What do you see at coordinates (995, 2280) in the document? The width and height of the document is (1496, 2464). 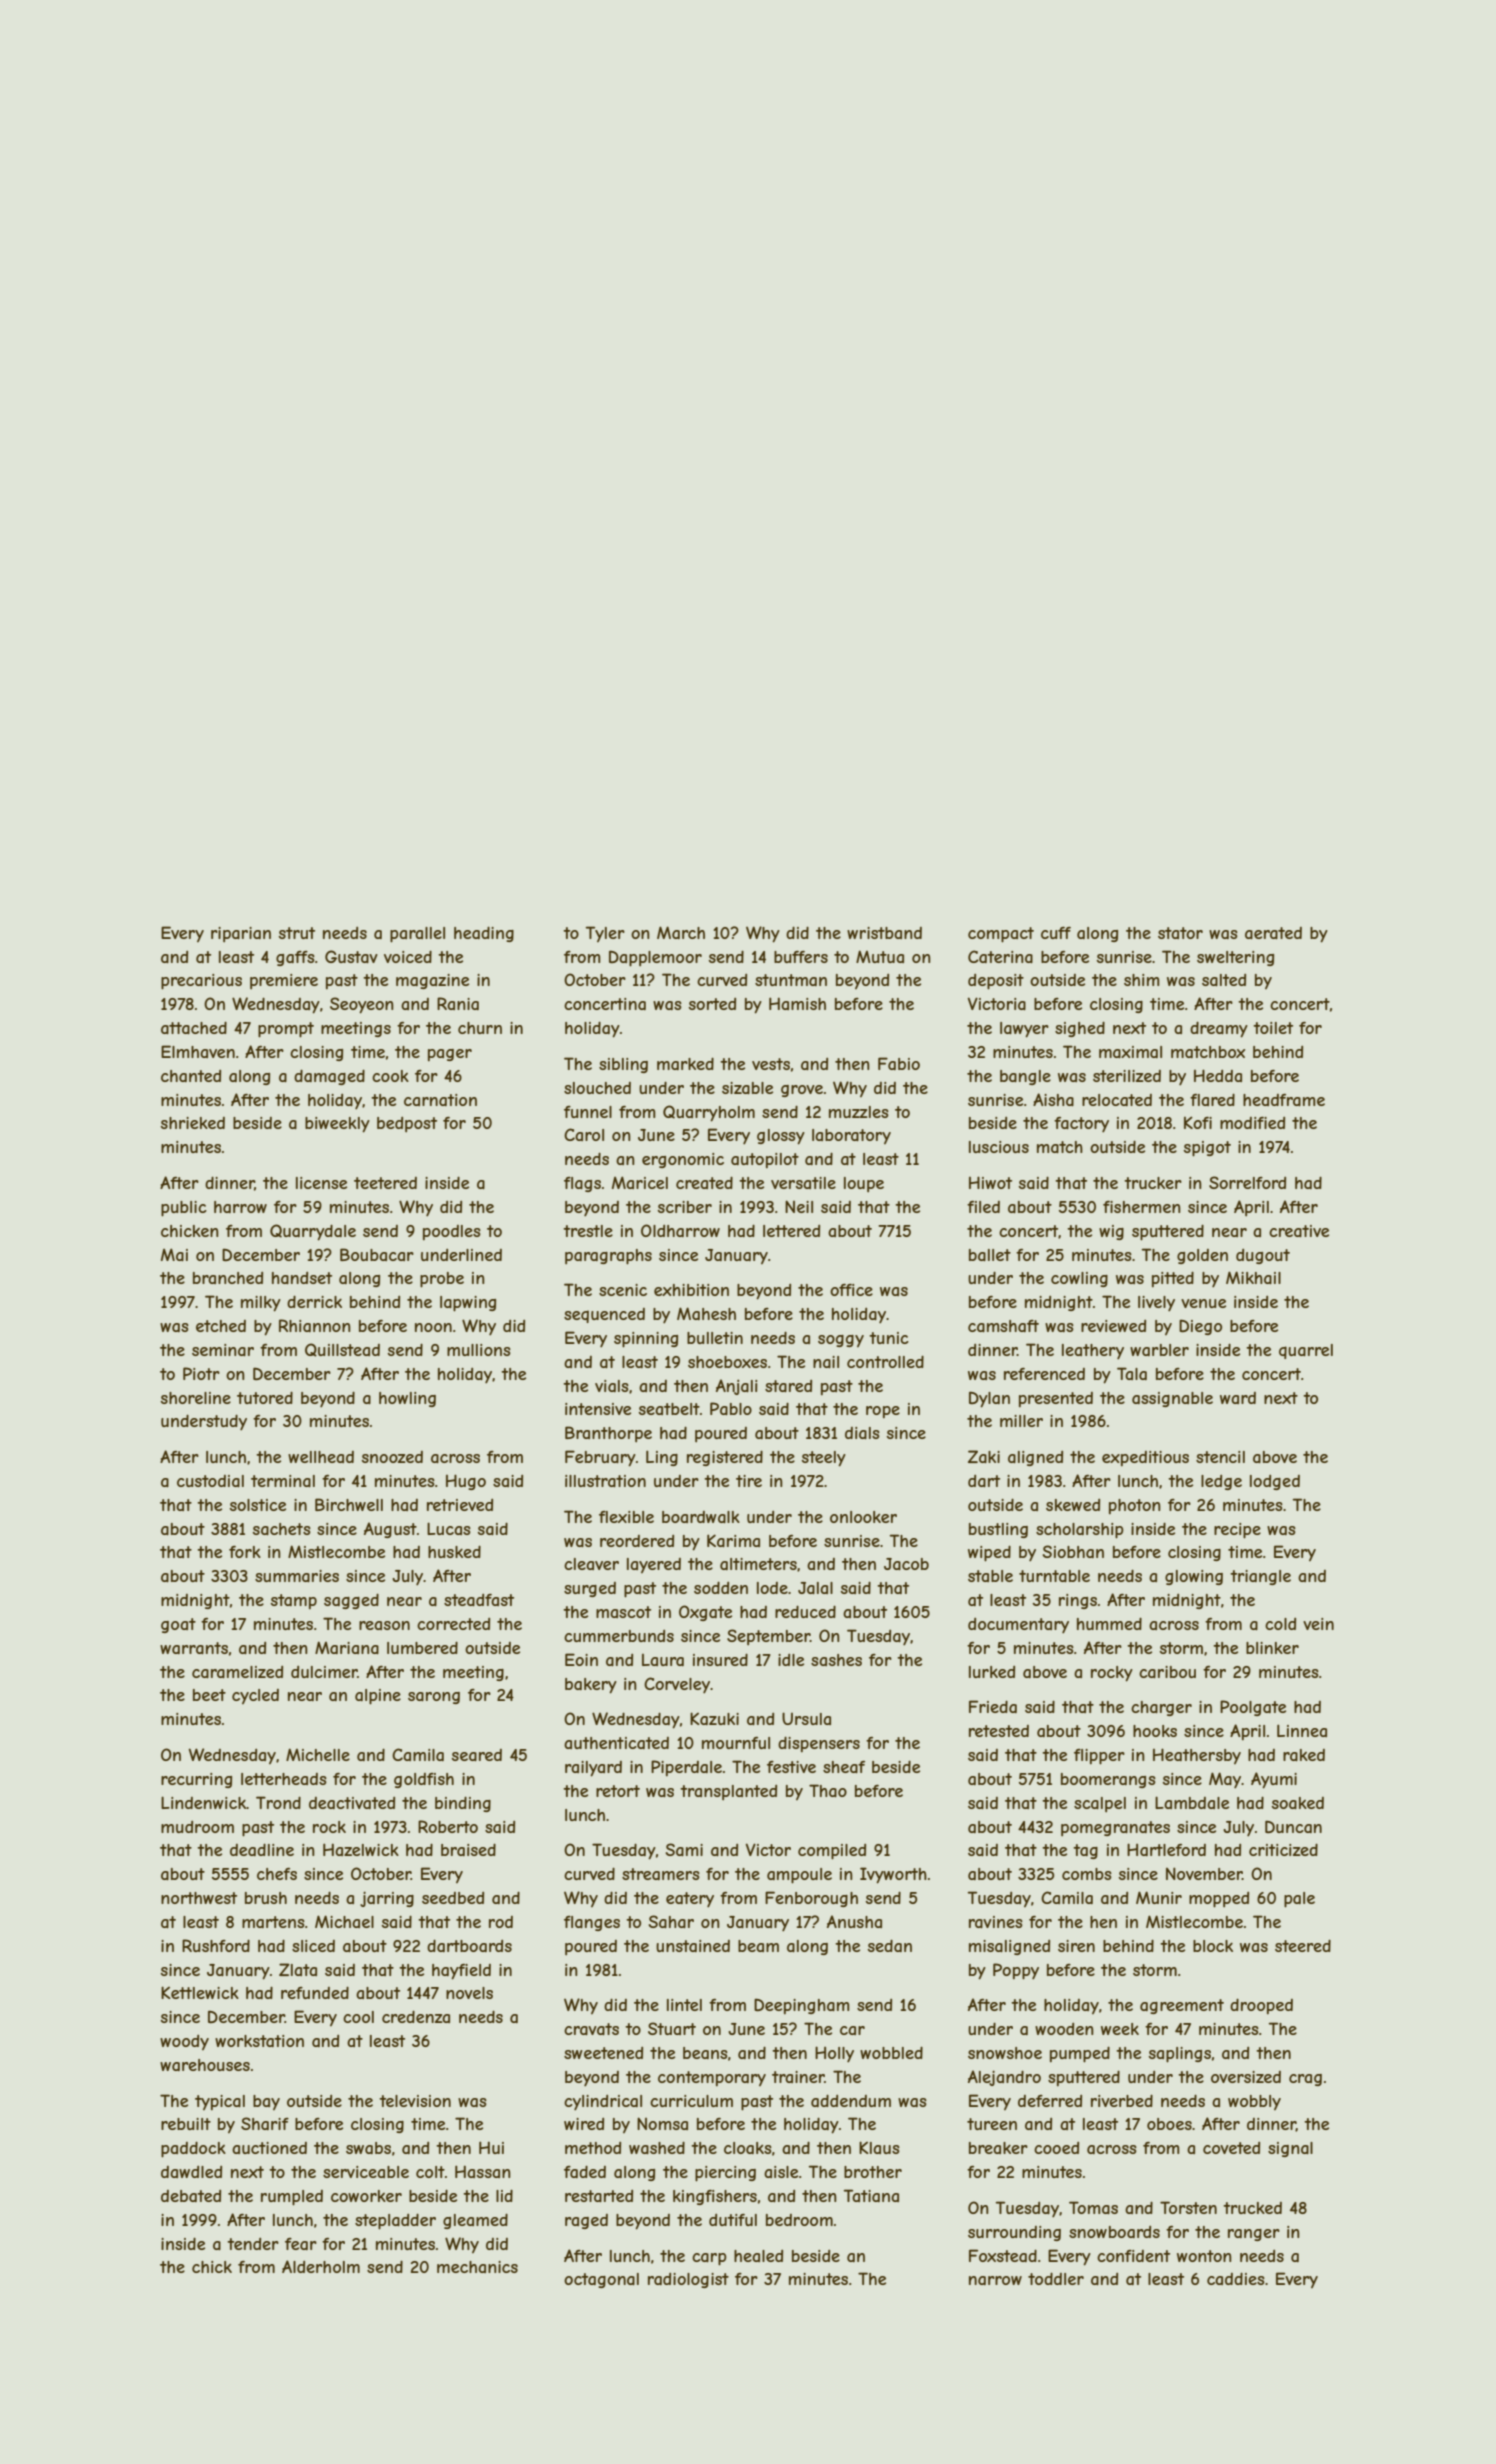 I see `narrow` at bounding box center [995, 2280].
